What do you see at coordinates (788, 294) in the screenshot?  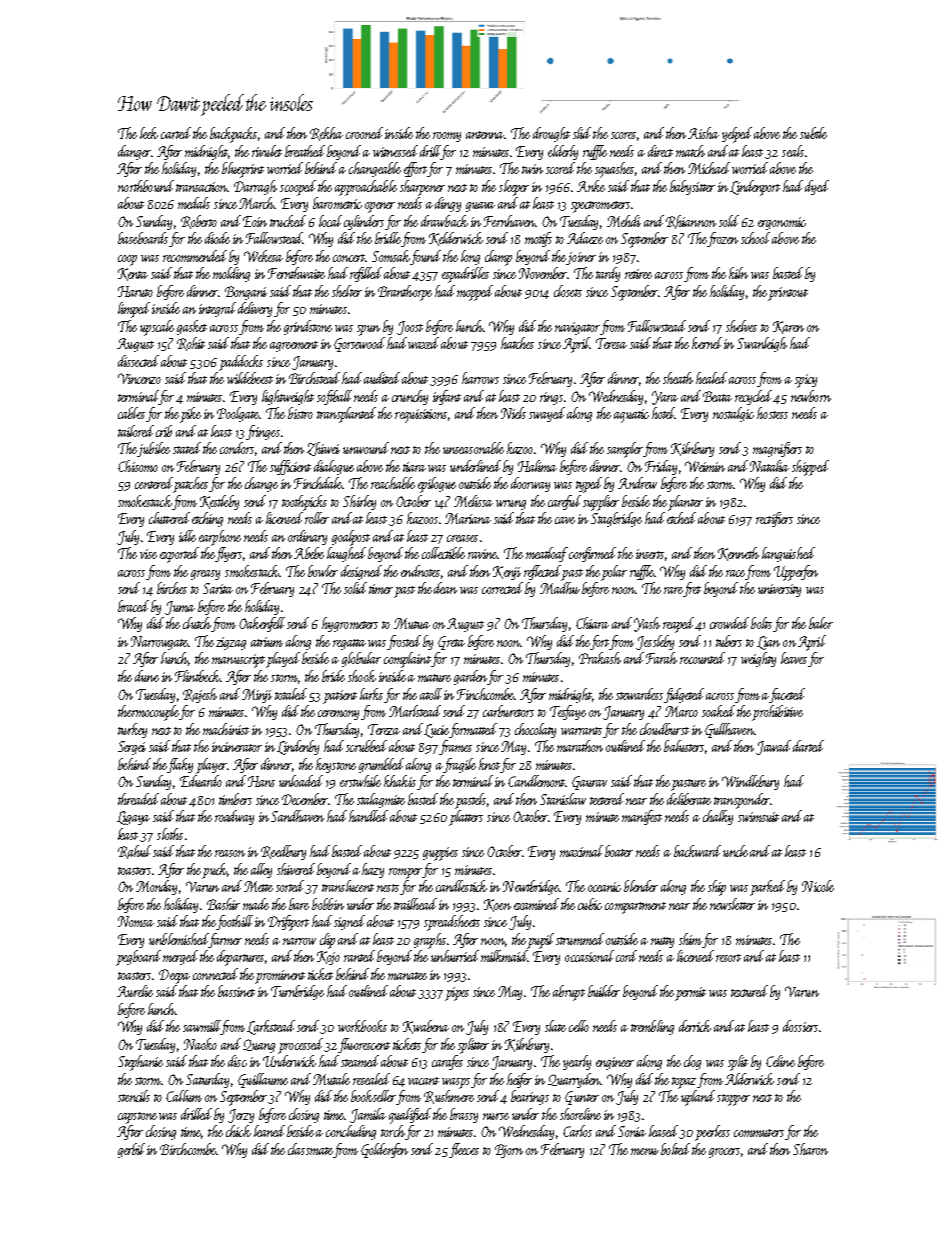 I see `printout` at bounding box center [788, 294].
